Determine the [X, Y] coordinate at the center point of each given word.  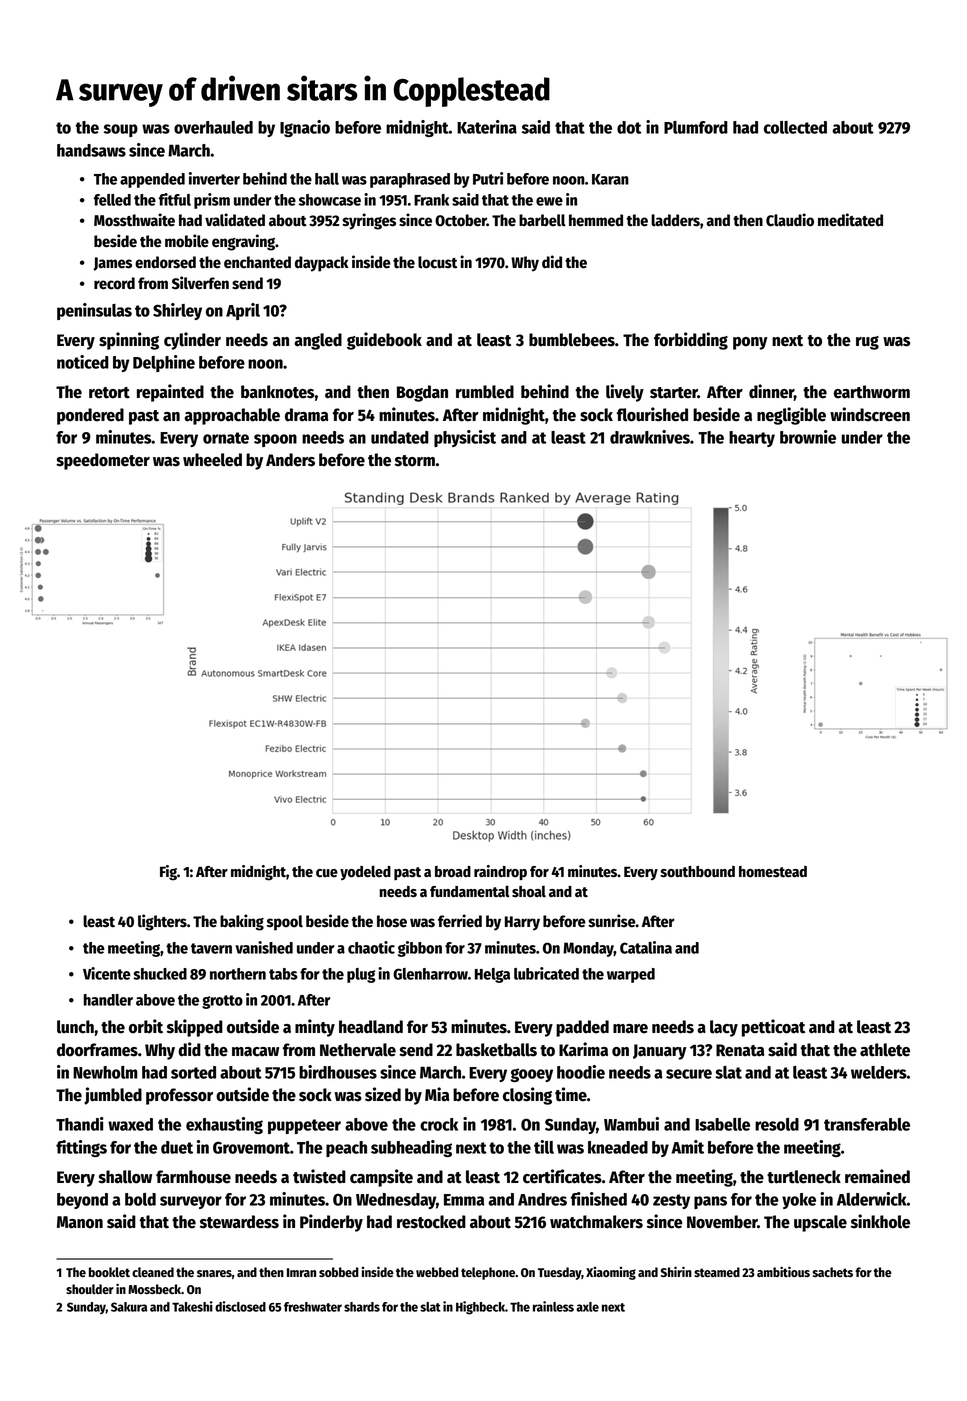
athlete [885, 1050]
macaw [255, 1052]
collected [795, 127]
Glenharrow [430, 974]
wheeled [212, 460]
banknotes [277, 392]
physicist [465, 438]
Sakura [129, 1307]
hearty [752, 439]
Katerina [487, 127]
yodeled [365, 872]
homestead [773, 872]
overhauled [213, 127]
